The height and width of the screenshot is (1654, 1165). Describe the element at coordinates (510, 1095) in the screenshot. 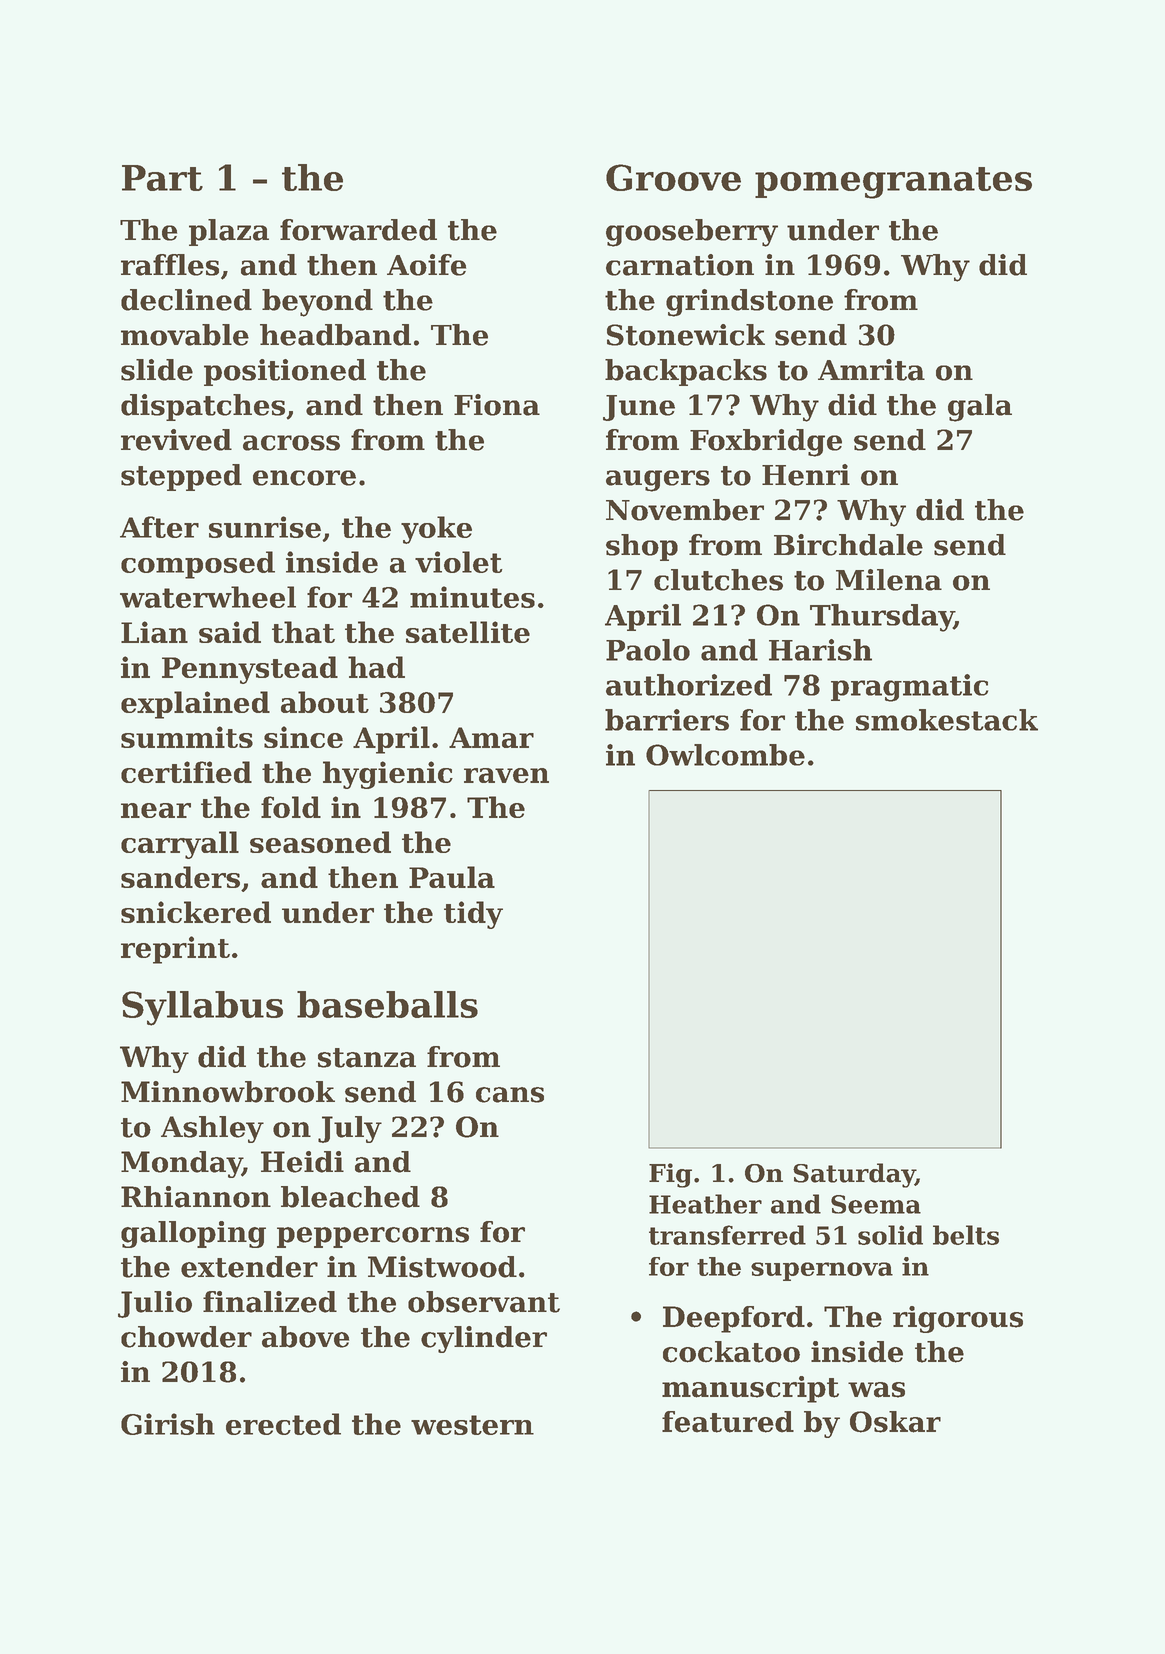

I see `cans` at that location.
